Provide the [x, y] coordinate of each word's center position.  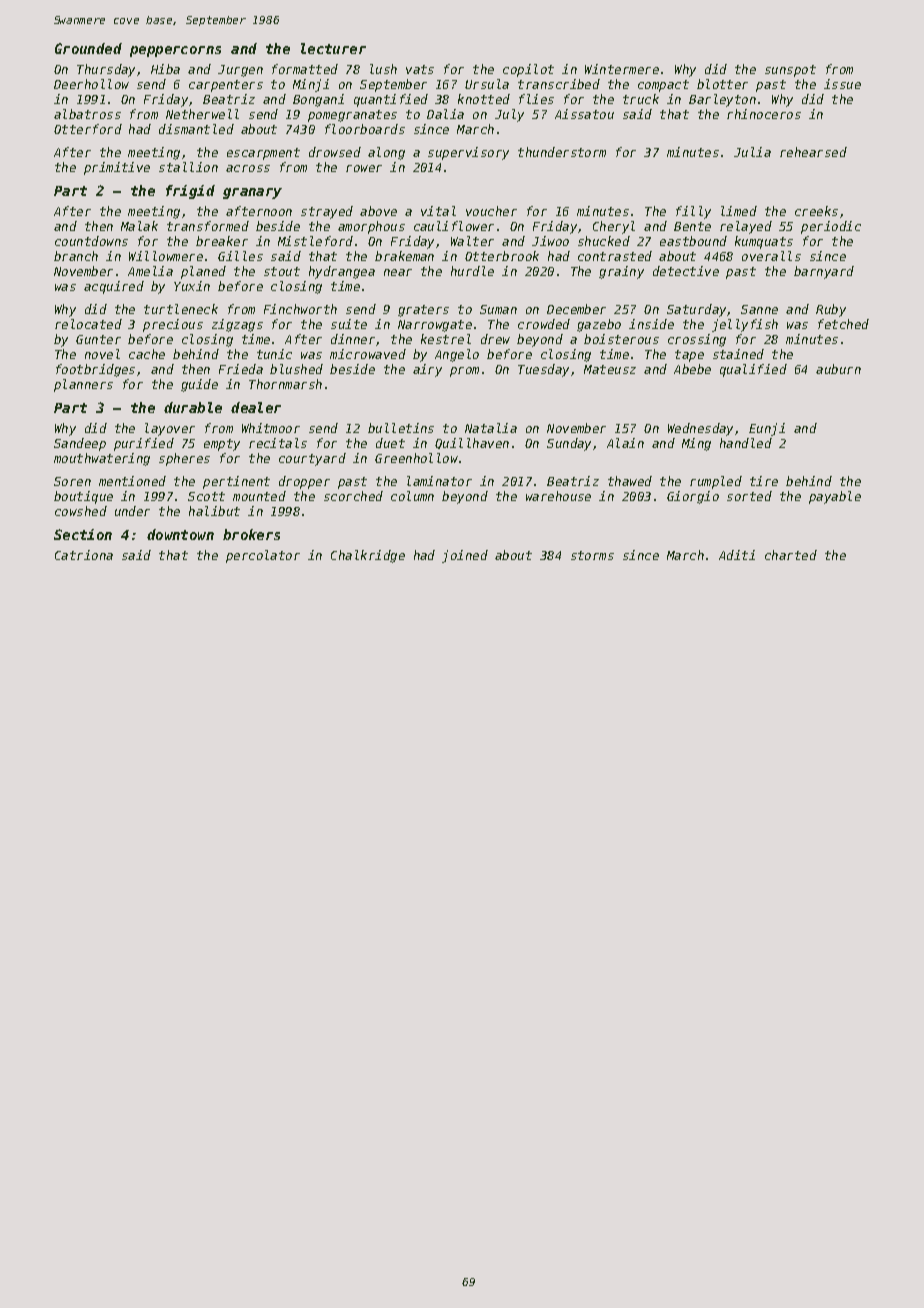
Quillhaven [472, 443]
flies [536, 99]
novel [102, 354]
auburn [838, 369]
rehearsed [813, 152]
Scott [206, 496]
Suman [498, 309]
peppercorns [175, 51]
